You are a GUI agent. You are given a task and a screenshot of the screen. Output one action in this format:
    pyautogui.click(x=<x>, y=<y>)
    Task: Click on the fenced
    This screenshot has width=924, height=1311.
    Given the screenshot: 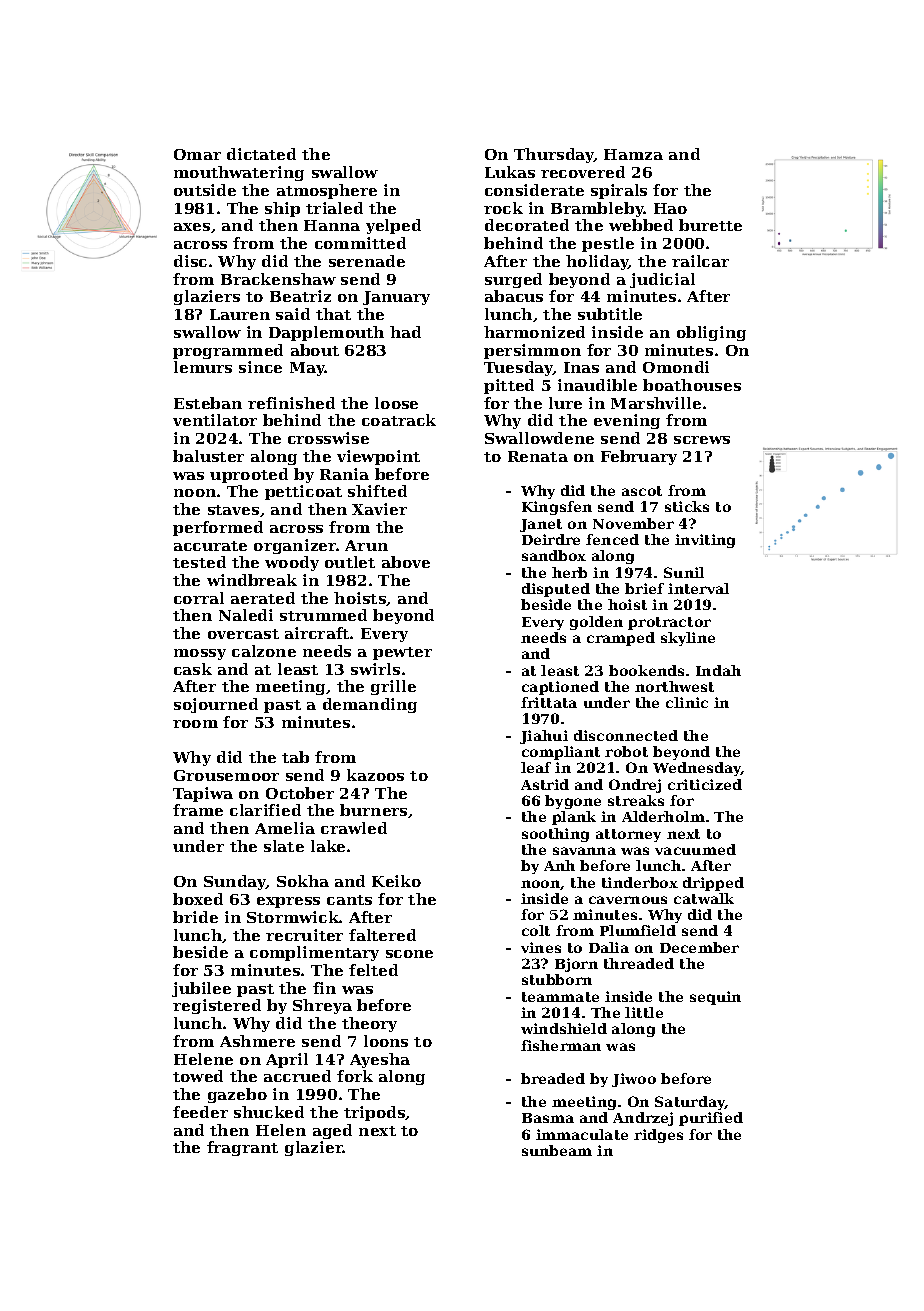 What is the action you would take?
    pyautogui.click(x=612, y=539)
